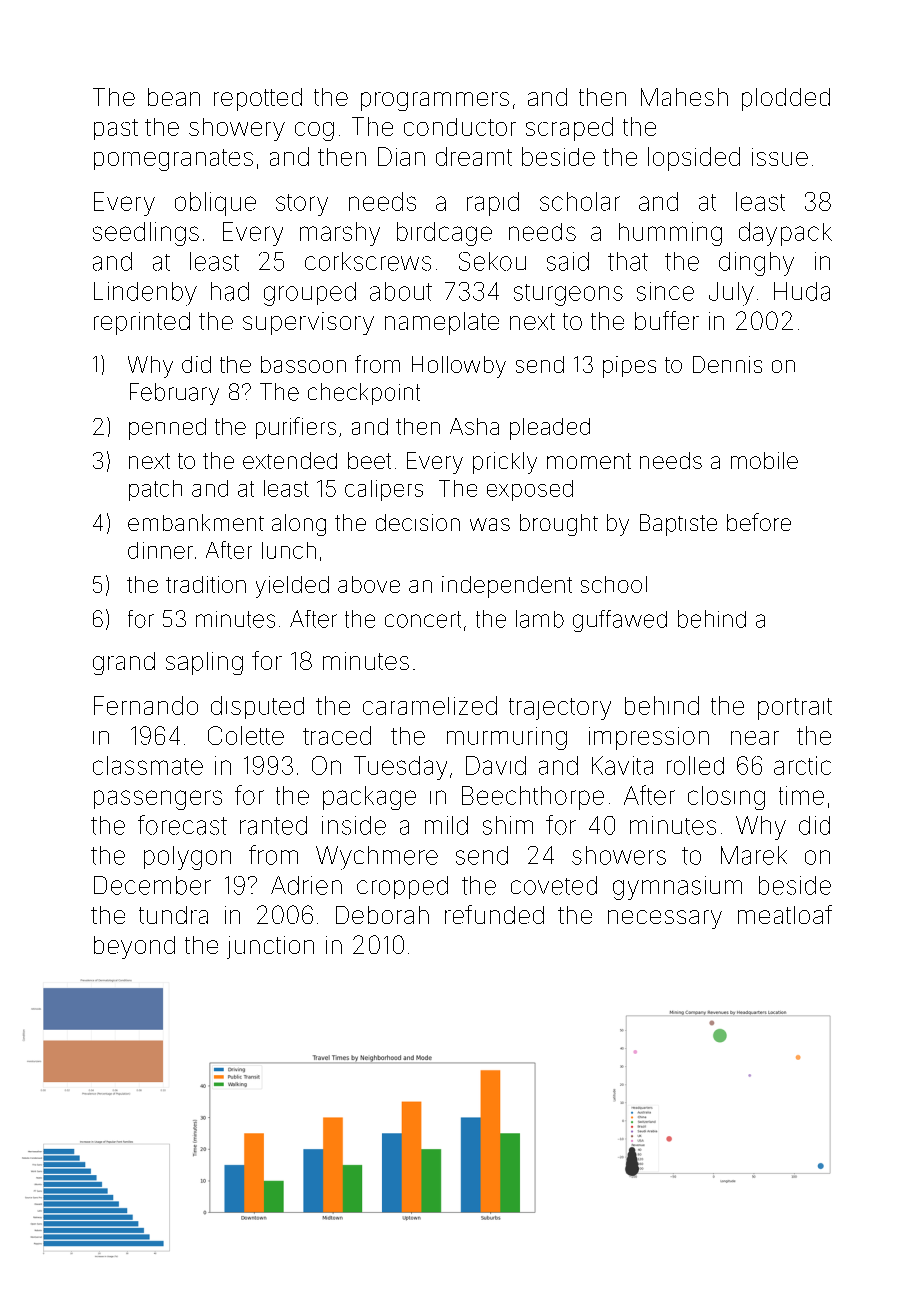 The width and height of the image is (924, 1311). What do you see at coordinates (786, 99) in the image?
I see `plodded` at bounding box center [786, 99].
